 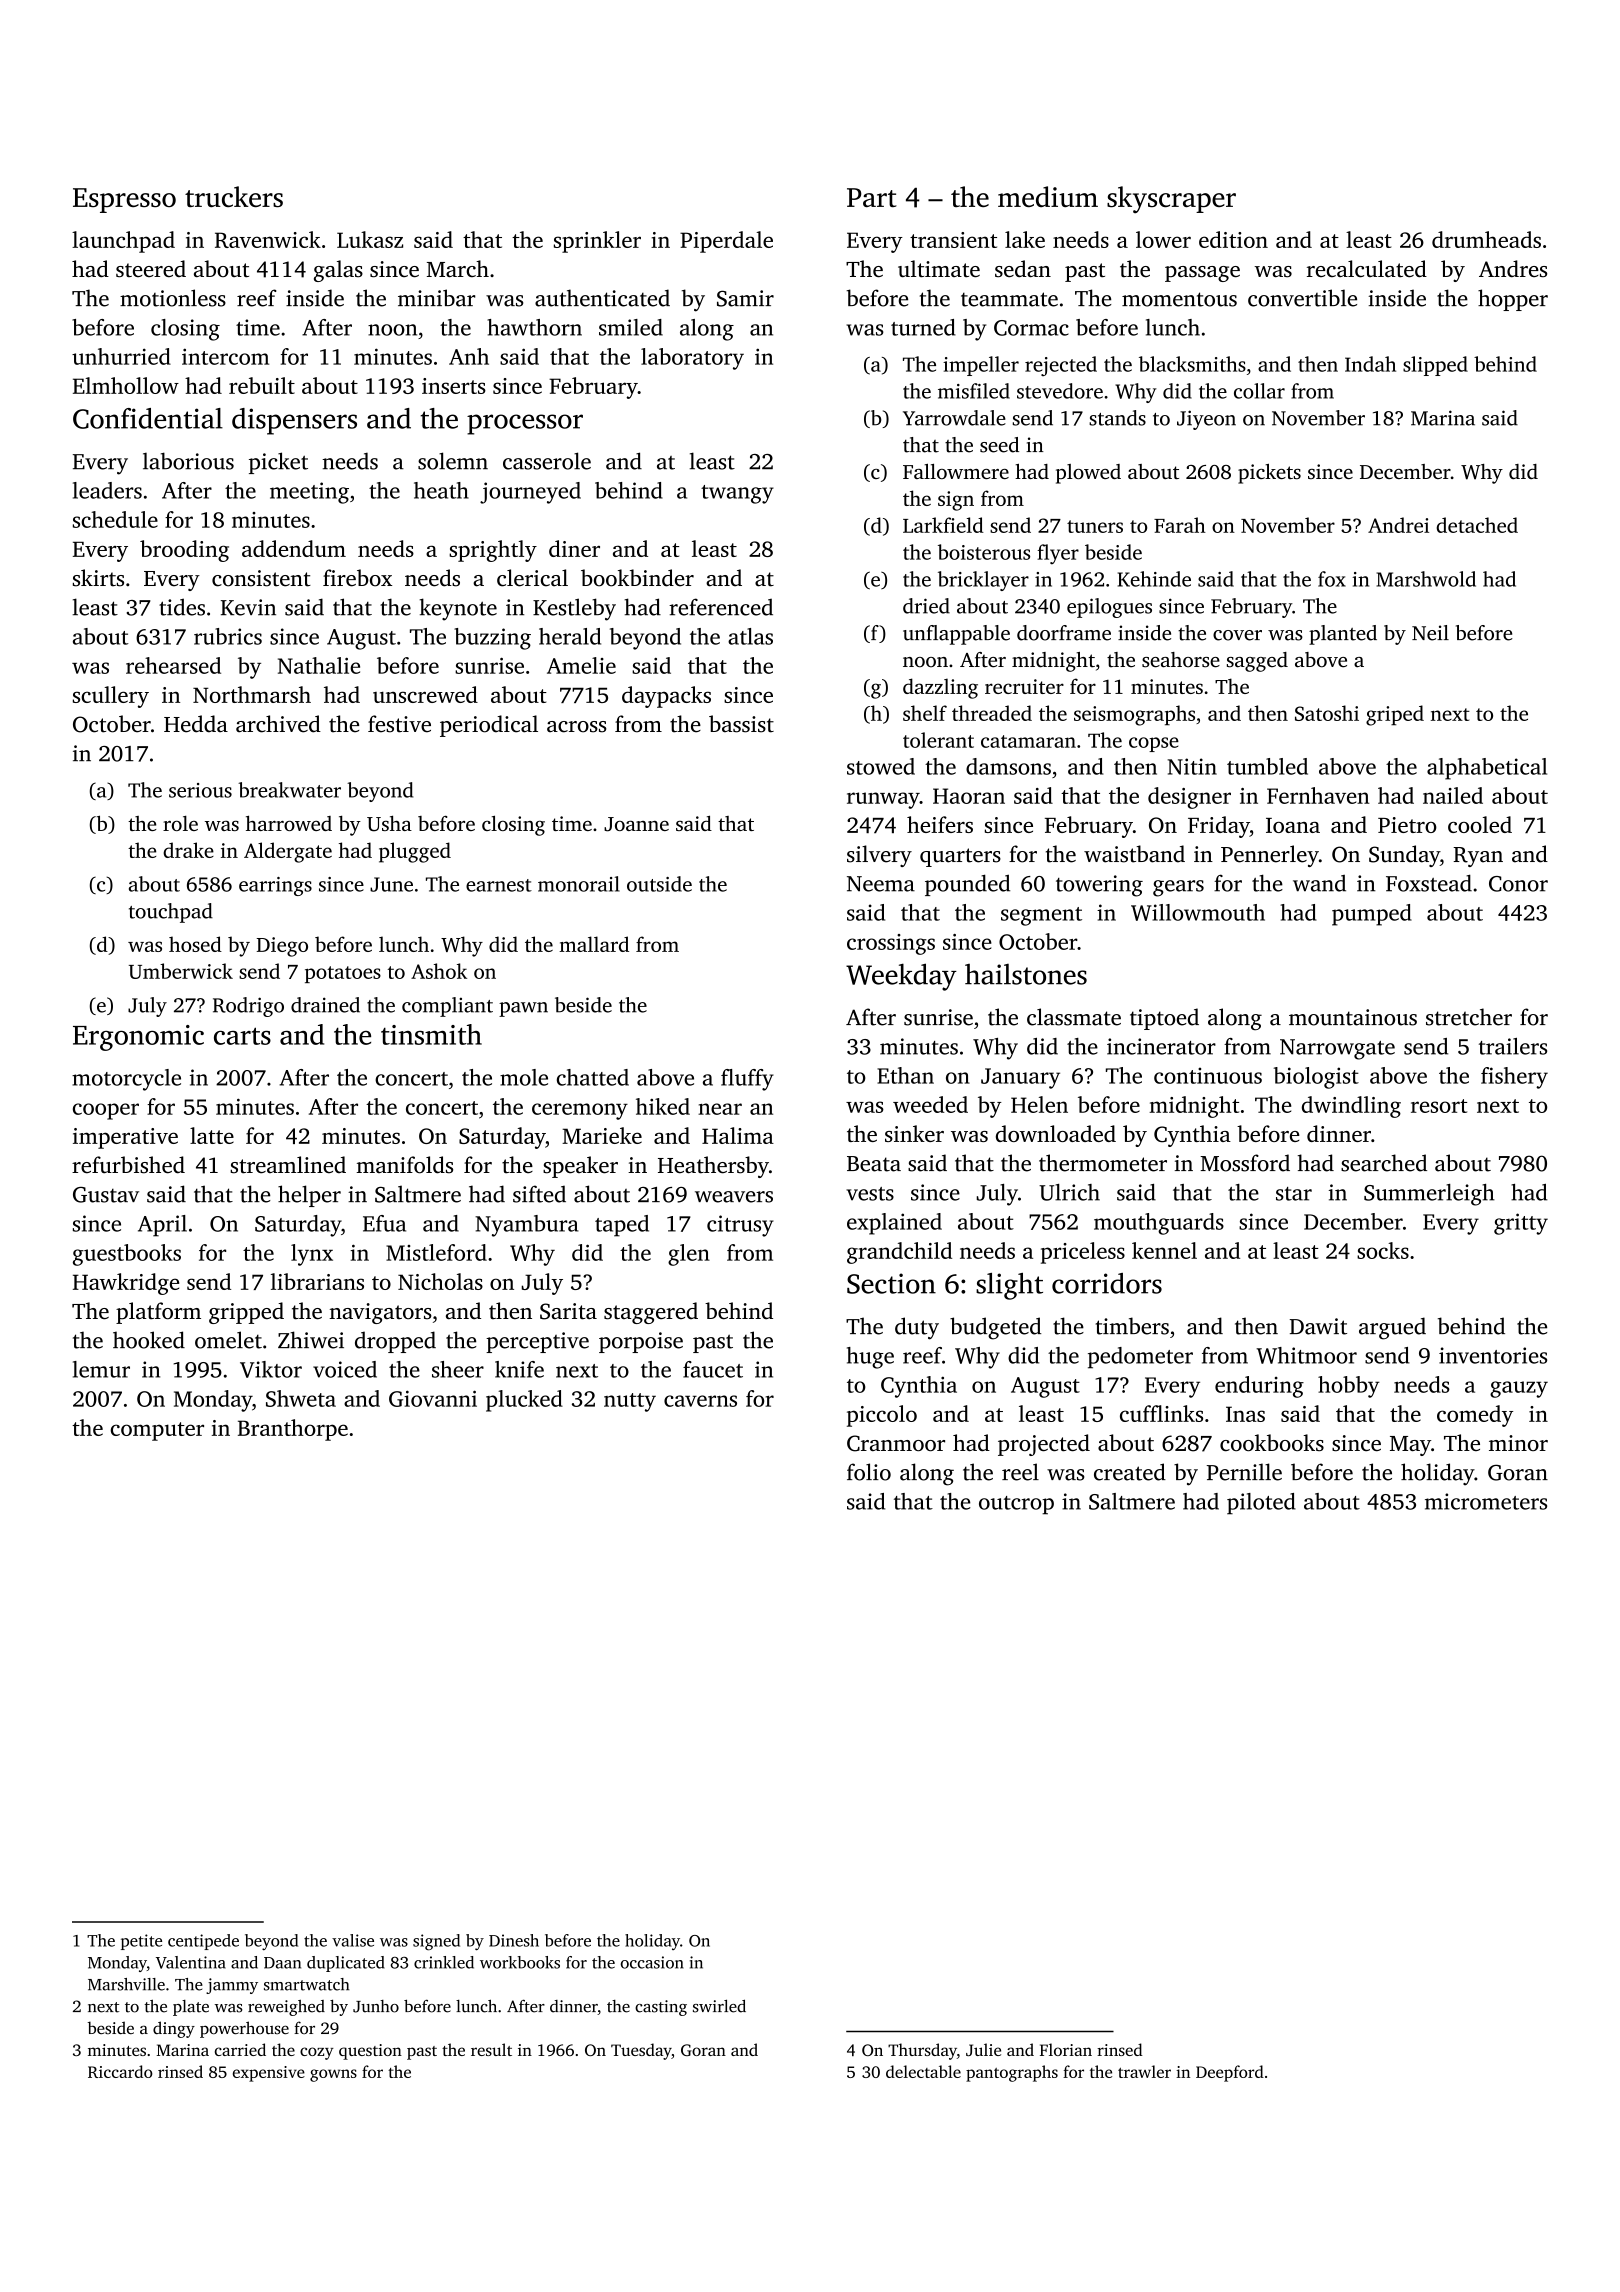 I want to click on gowns, so click(x=333, y=2075).
